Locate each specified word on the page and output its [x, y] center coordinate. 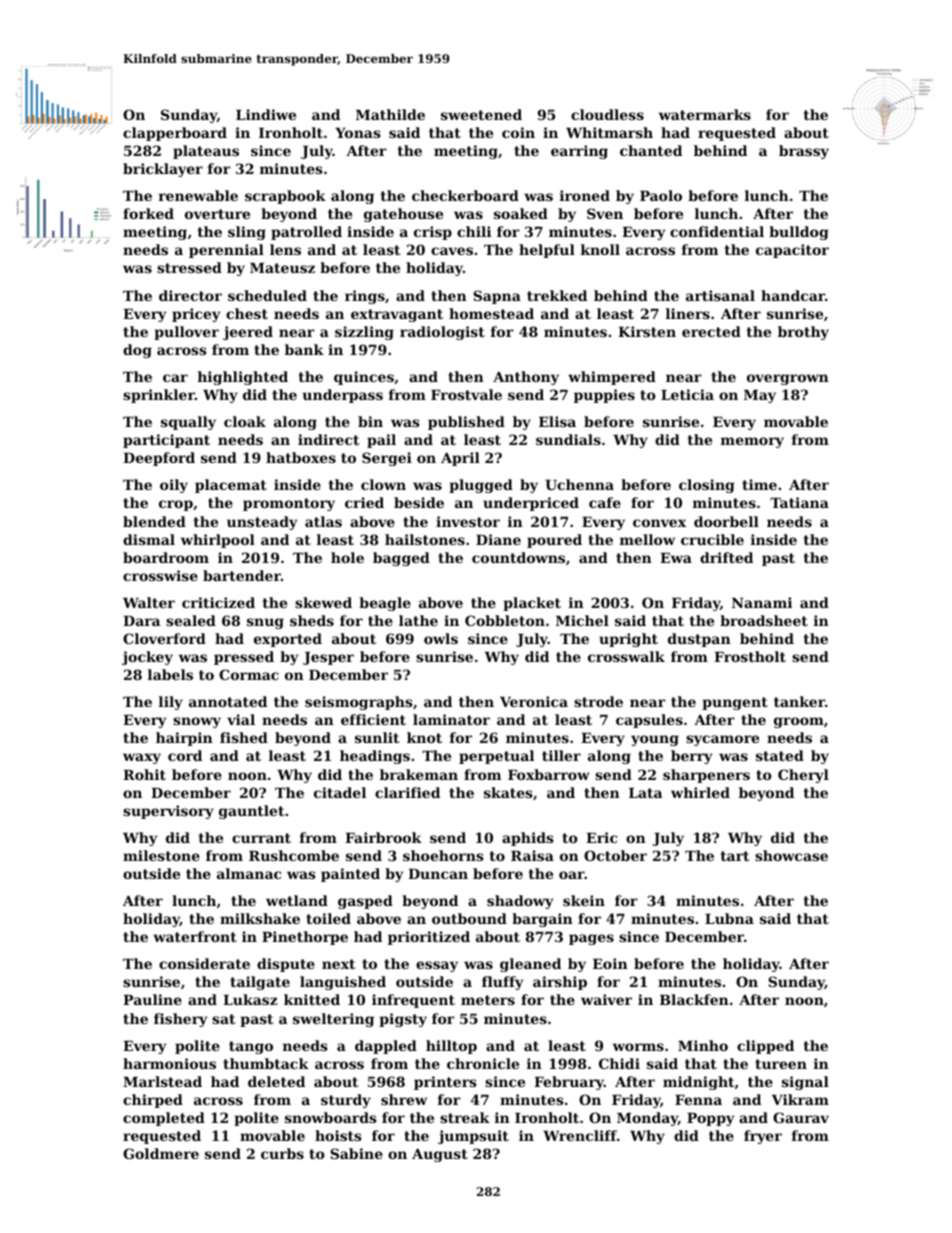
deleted [276, 1081]
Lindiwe [266, 114]
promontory [289, 504]
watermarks [705, 114]
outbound [469, 918]
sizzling [364, 333]
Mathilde [390, 114]
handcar [793, 295]
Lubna [729, 918]
